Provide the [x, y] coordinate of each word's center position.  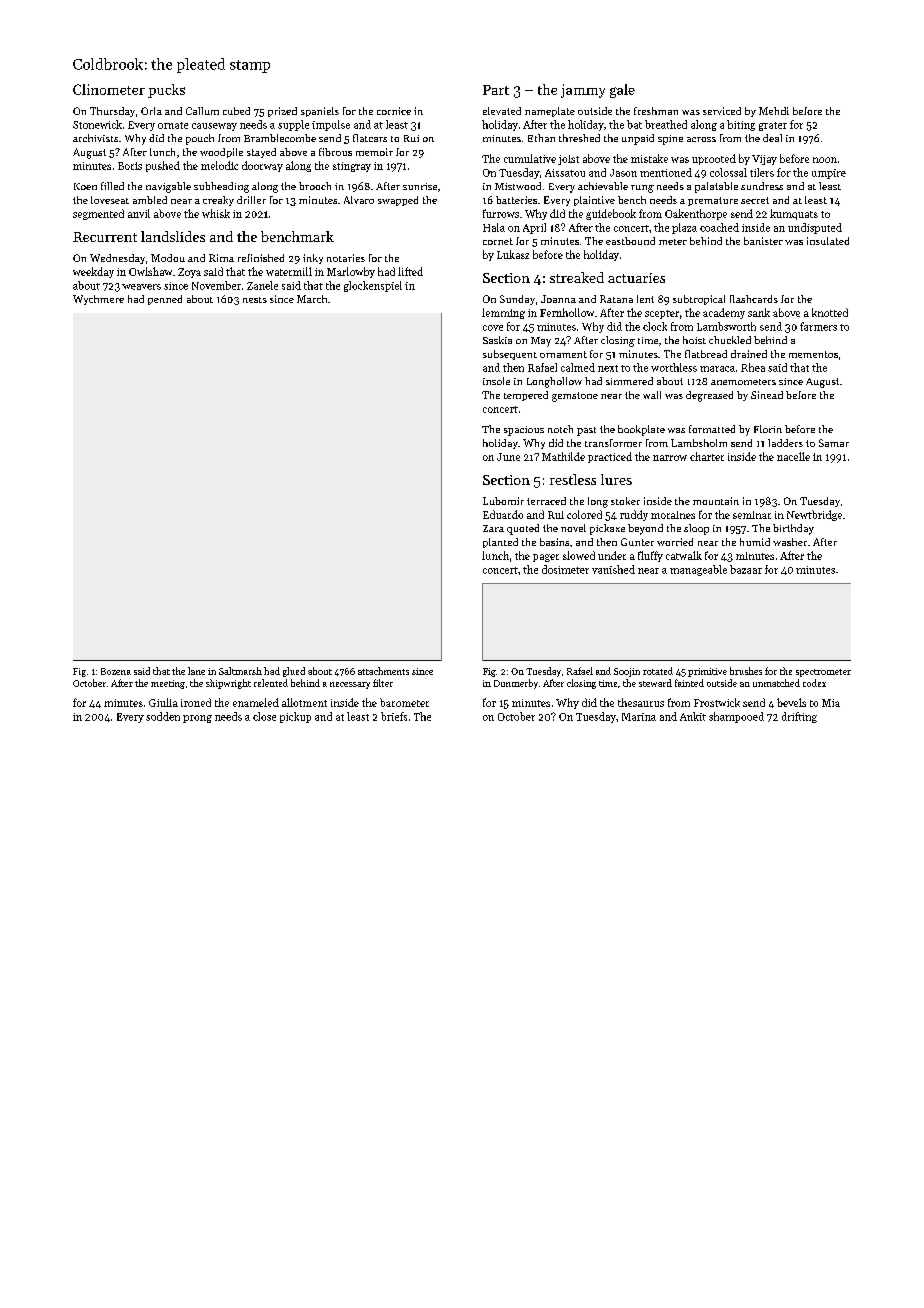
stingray [352, 167]
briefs [394, 716]
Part [496, 90]
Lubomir [503, 501]
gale [622, 91]
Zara [493, 528]
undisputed [815, 228]
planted [500, 543]
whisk [216, 213]
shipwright [228, 684]
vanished [613, 569]
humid [755, 542]
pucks [166, 91]
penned [165, 300]
